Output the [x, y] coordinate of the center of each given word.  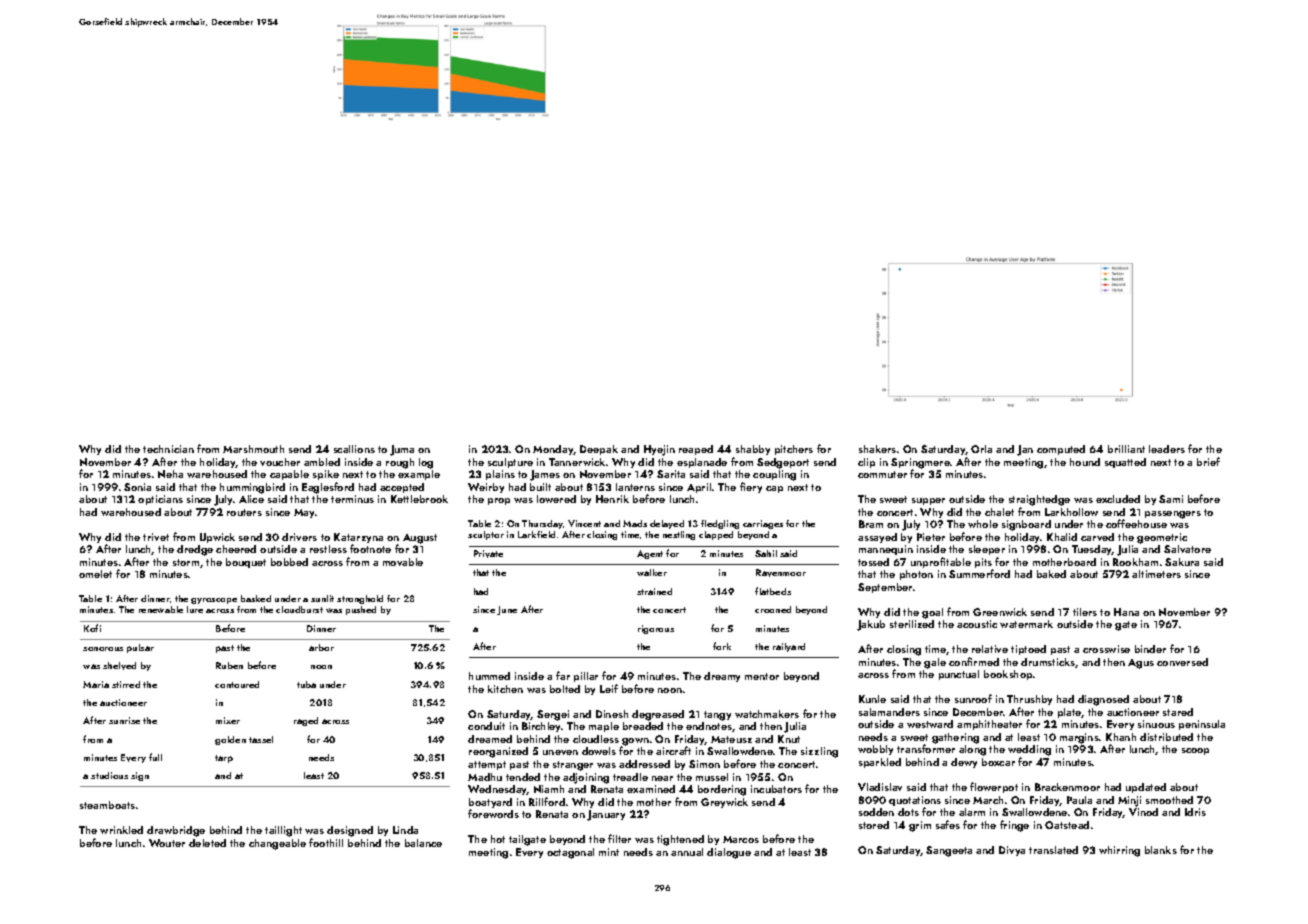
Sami [1171, 499]
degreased [658, 715]
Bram [871, 524]
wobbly [875, 750]
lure [195, 609]
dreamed [490, 739]
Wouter [167, 843]
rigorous [656, 629]
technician [168, 449]
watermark [1026, 624]
